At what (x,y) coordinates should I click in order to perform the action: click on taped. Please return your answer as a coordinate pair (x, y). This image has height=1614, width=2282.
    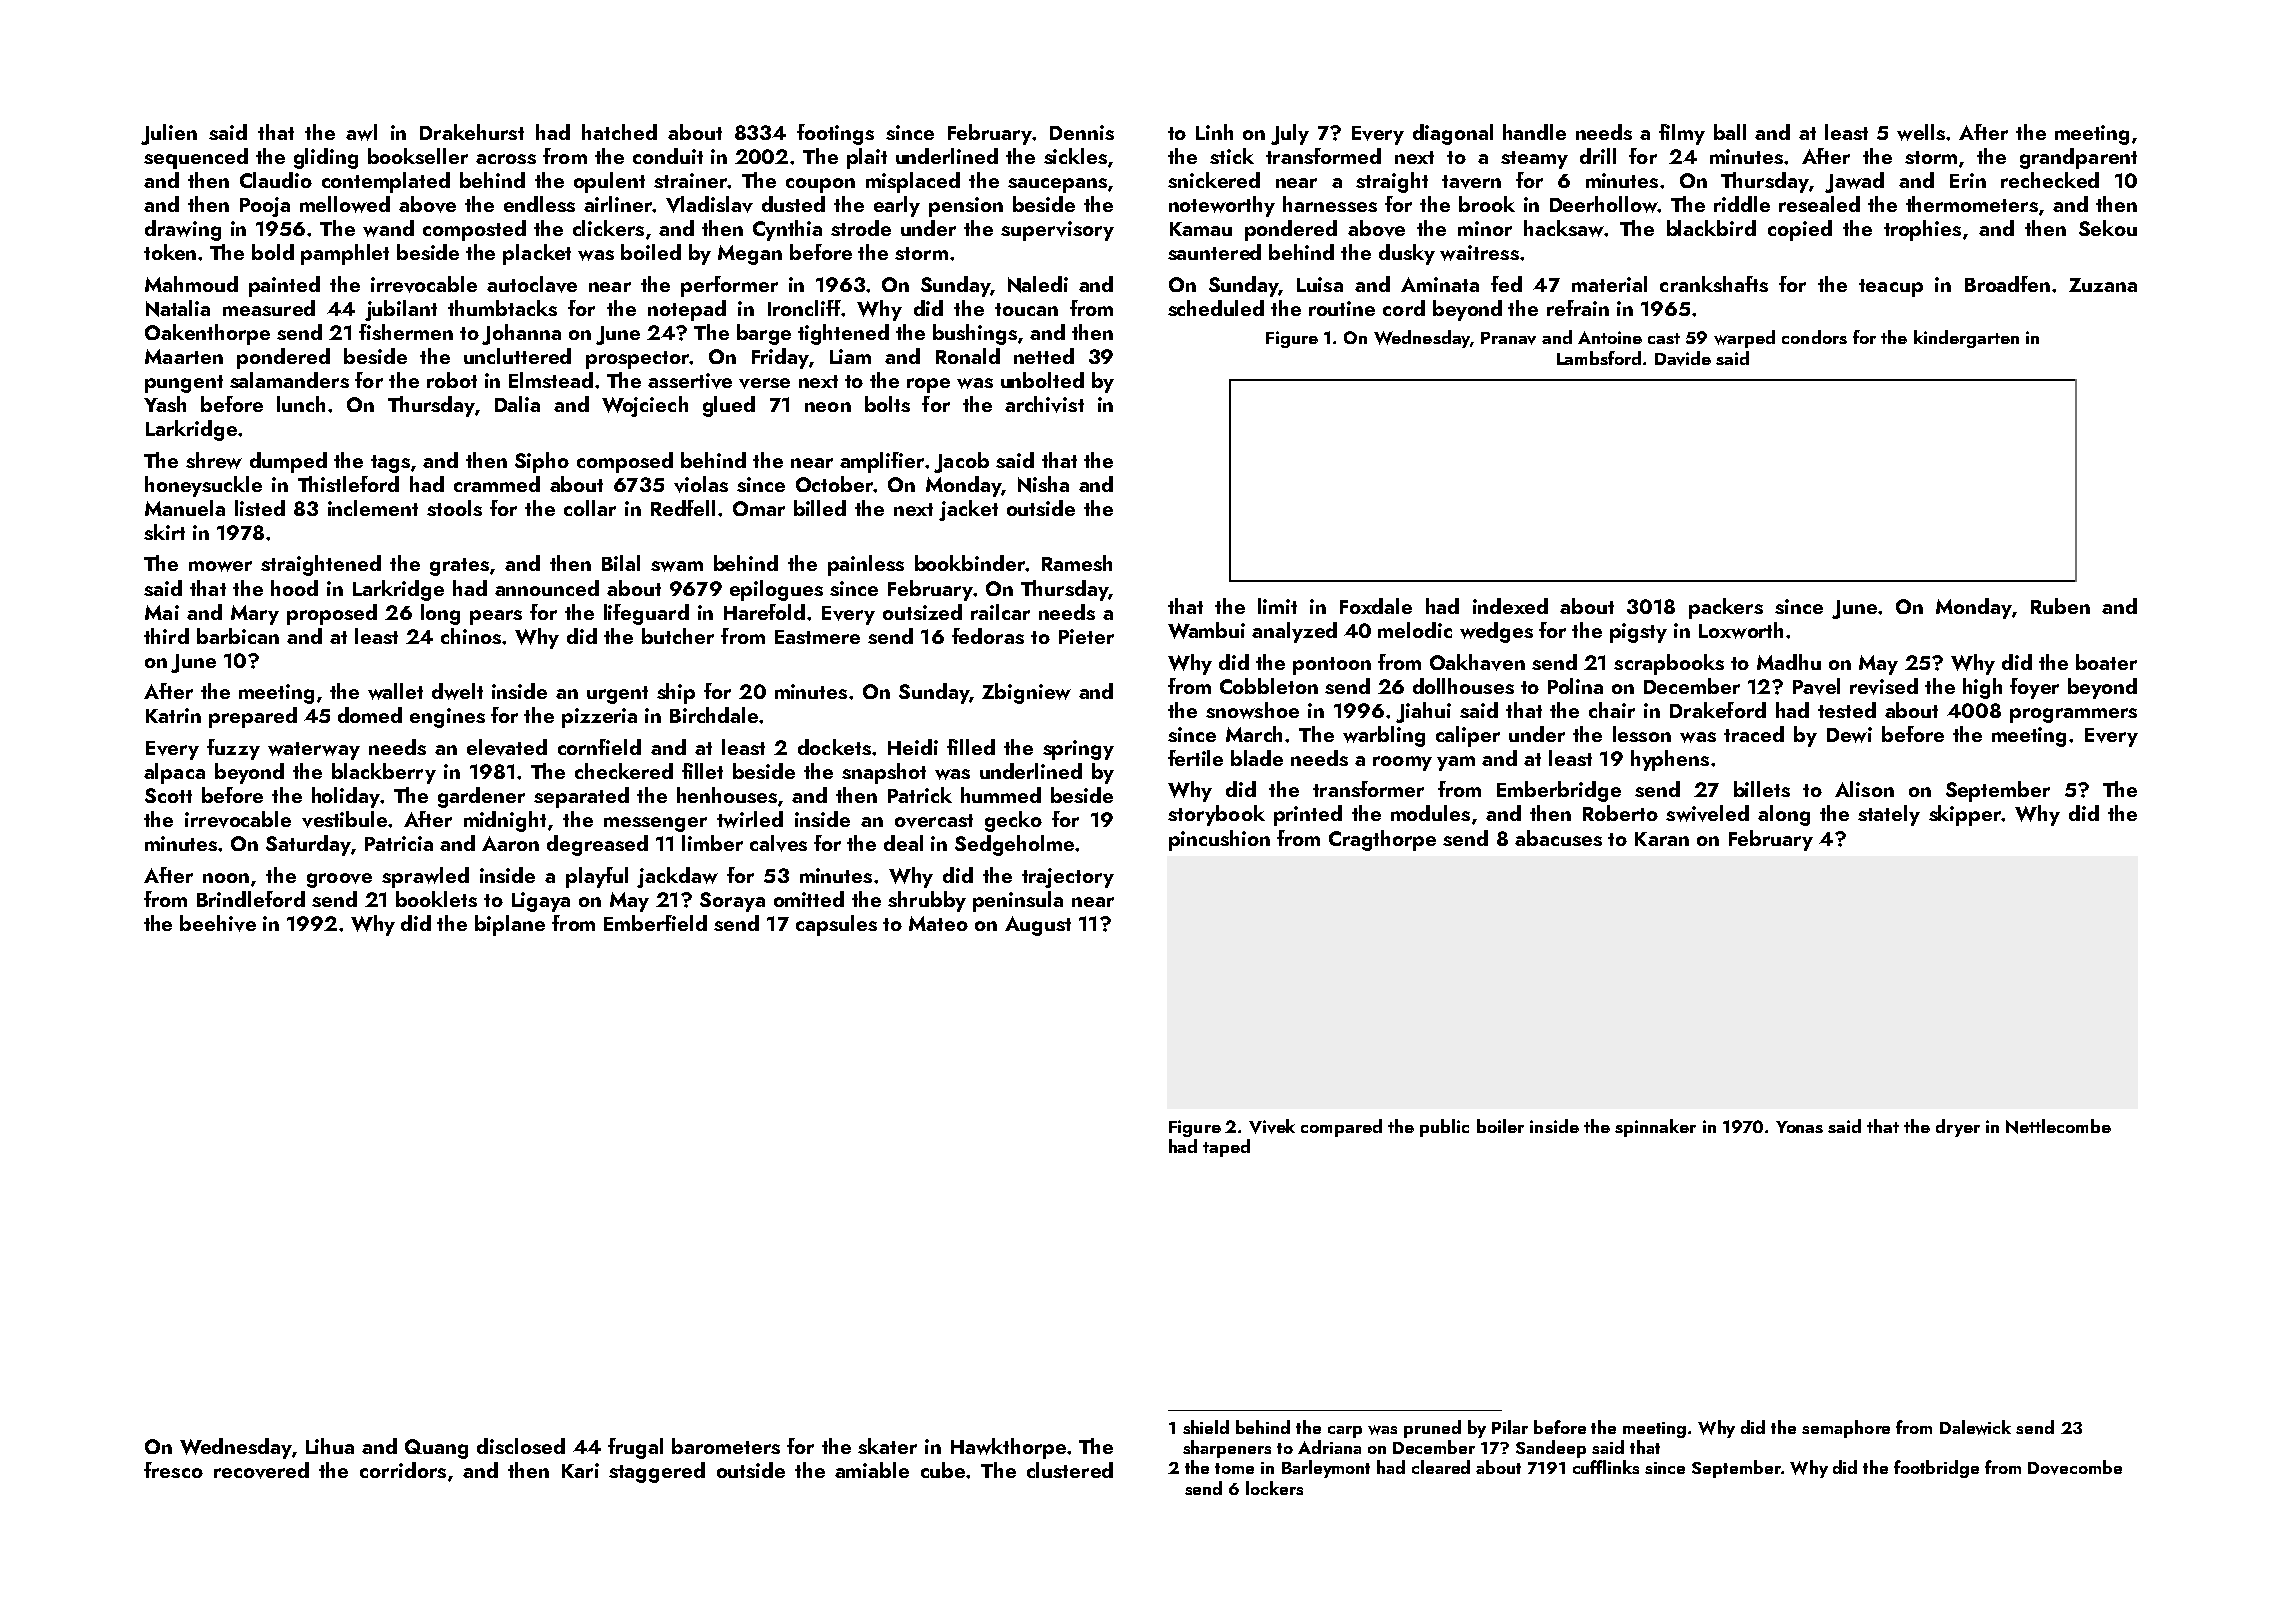
    Looking at the image, I should click on (1226, 1148).
